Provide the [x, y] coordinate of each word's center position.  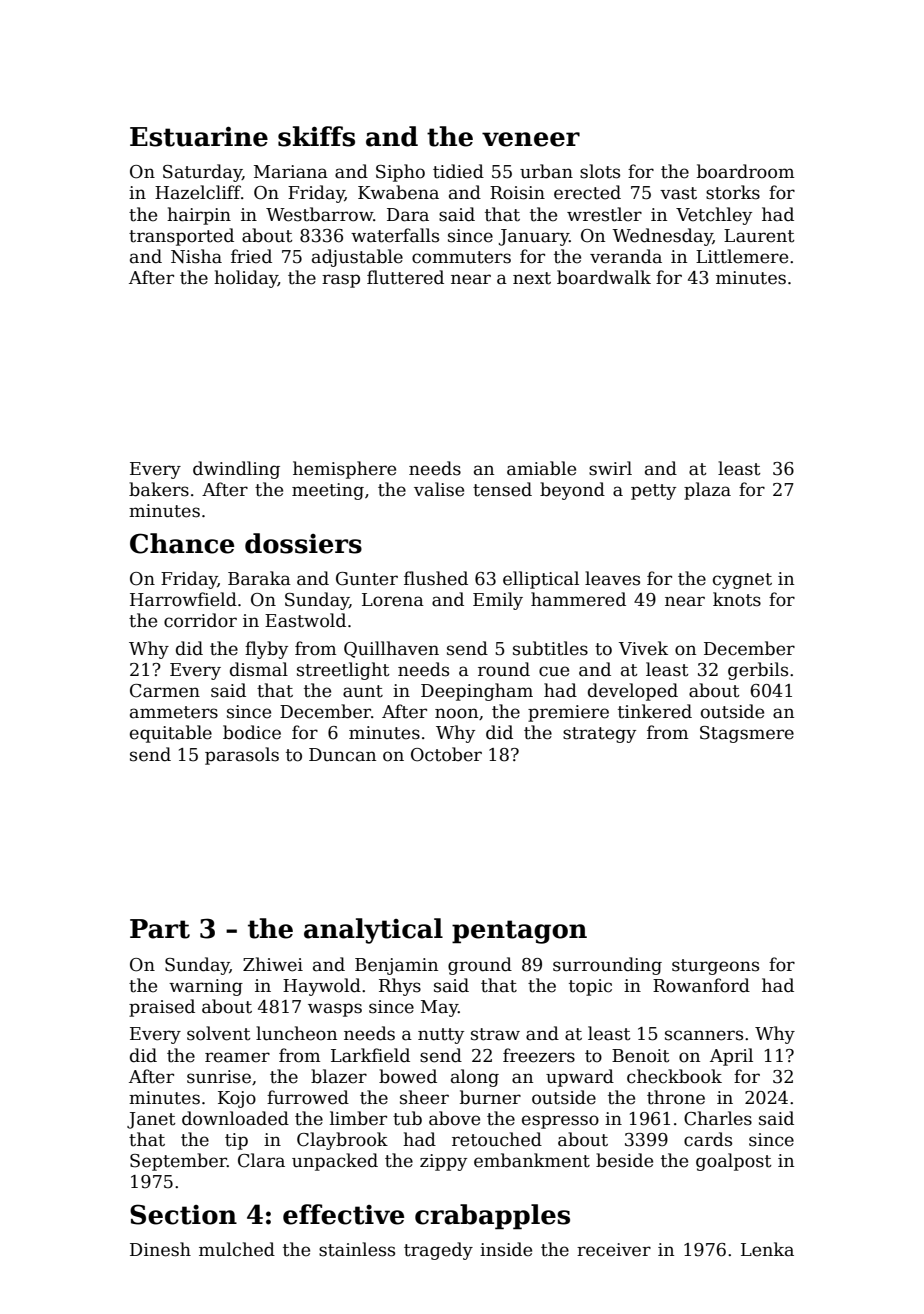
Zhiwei [273, 964]
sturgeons [715, 967]
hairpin [199, 216]
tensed [502, 489]
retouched [497, 1139]
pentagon [519, 932]
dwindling [236, 470]
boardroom [745, 171]
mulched [237, 1249]
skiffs [316, 136]
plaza [707, 491]
